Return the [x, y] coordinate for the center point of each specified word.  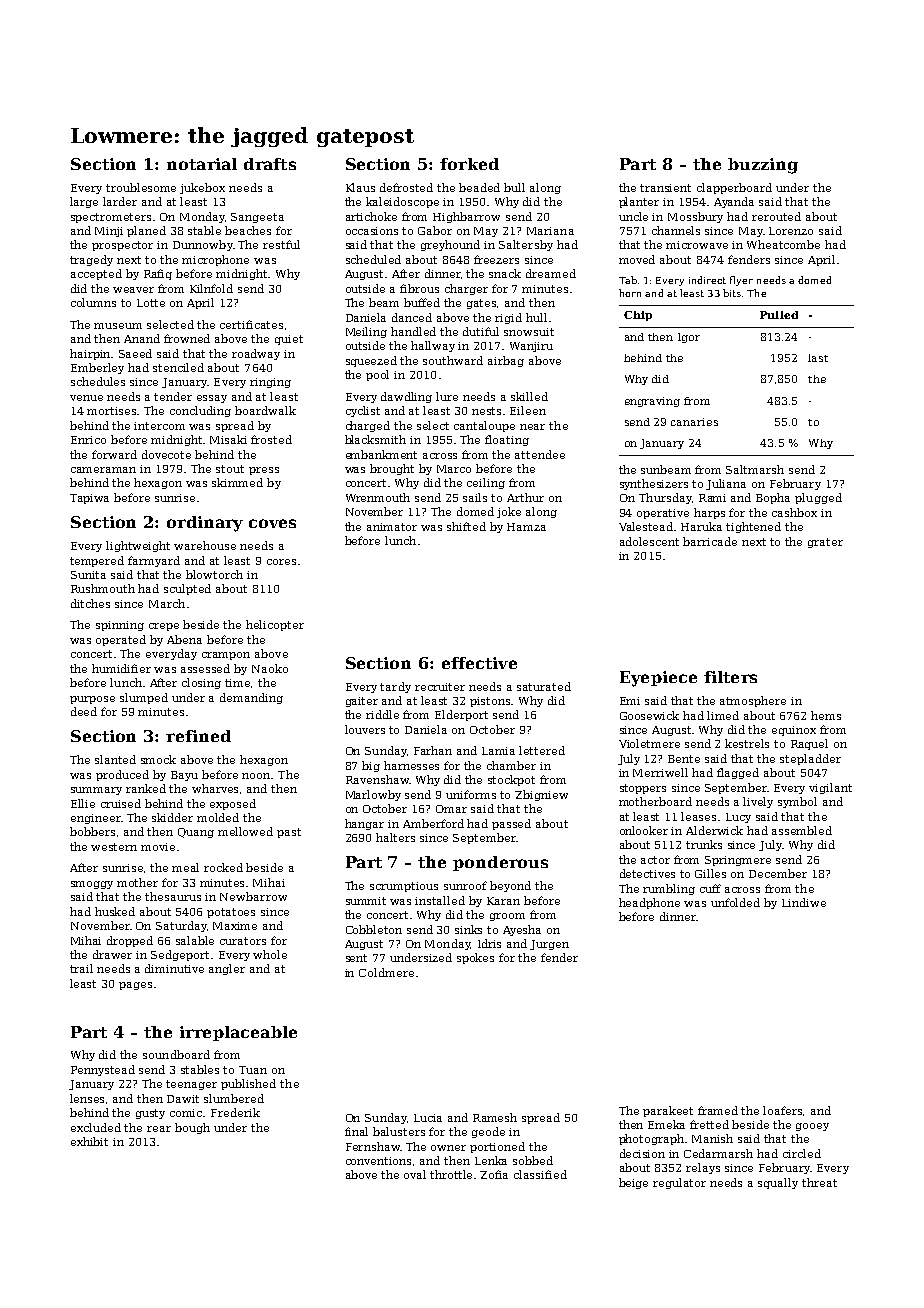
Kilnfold [211, 288]
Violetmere [649, 743]
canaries [694, 422]
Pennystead [103, 1070]
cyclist [363, 411]
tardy [395, 687]
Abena [184, 639]
